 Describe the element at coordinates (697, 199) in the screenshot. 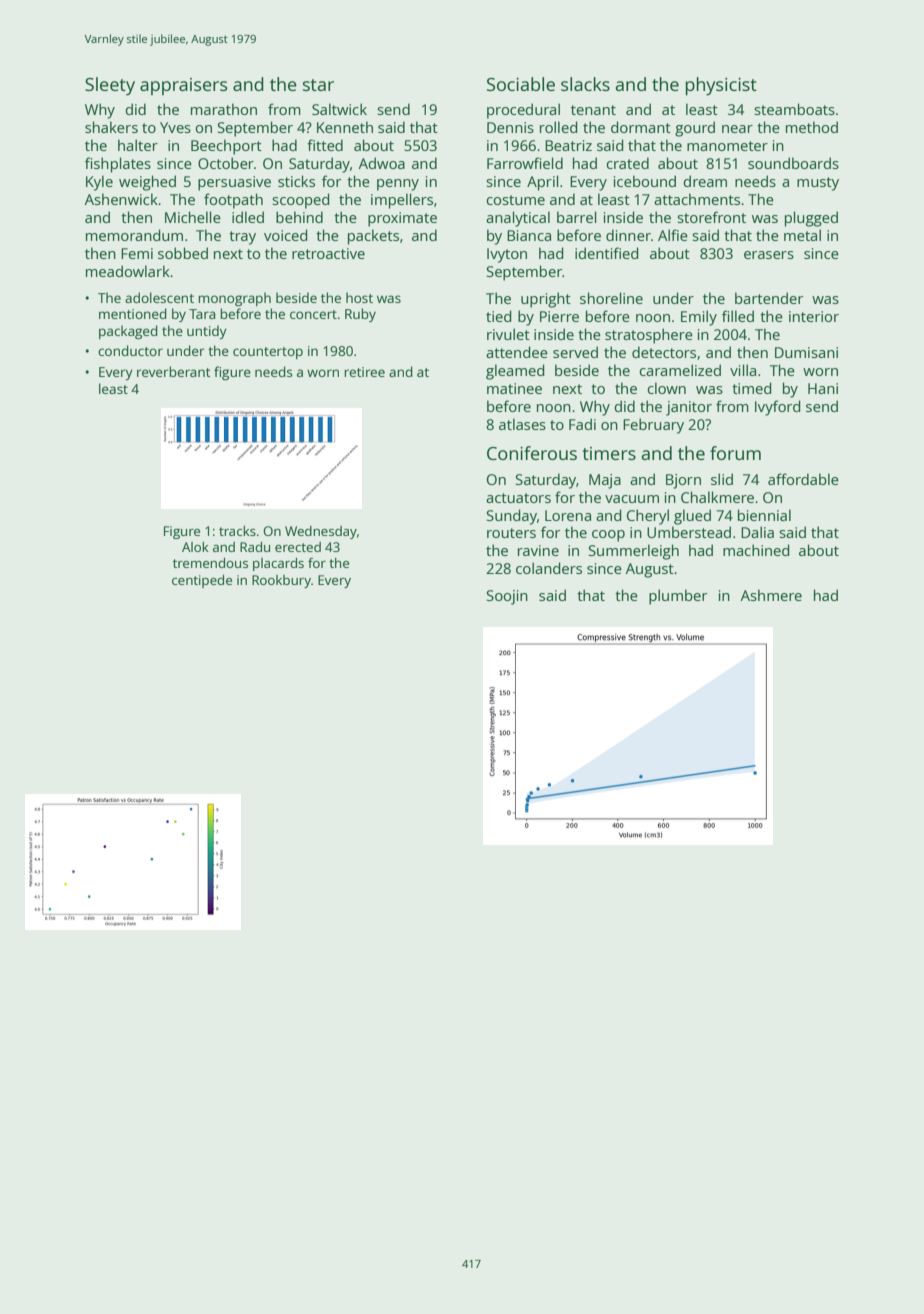

I see `attachments` at that location.
